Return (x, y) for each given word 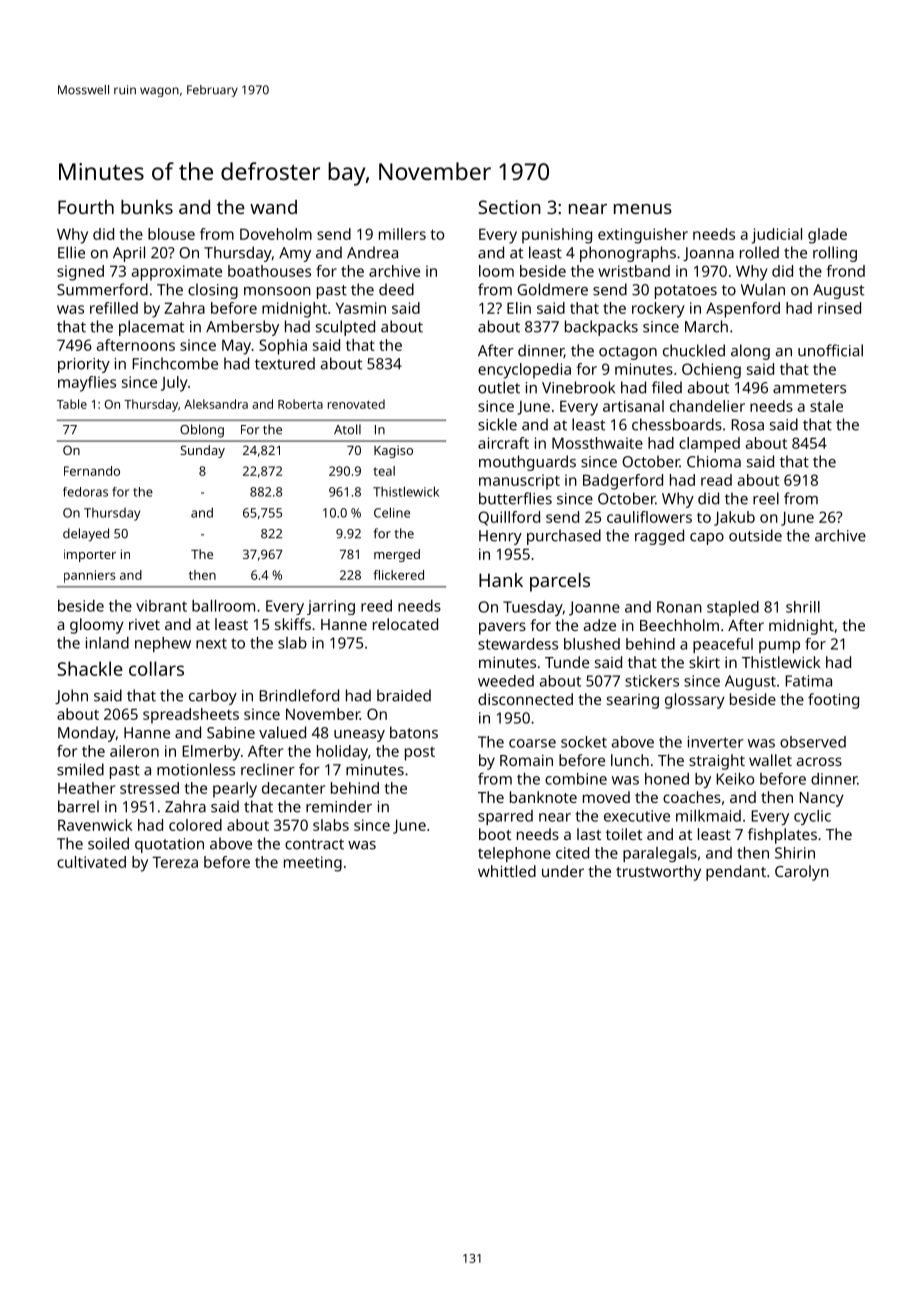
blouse (171, 234)
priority (84, 365)
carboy (213, 697)
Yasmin (361, 308)
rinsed (839, 308)
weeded (506, 681)
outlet (499, 387)
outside (755, 535)
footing (833, 701)
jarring (331, 607)
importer (90, 555)
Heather (86, 788)
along (750, 352)
